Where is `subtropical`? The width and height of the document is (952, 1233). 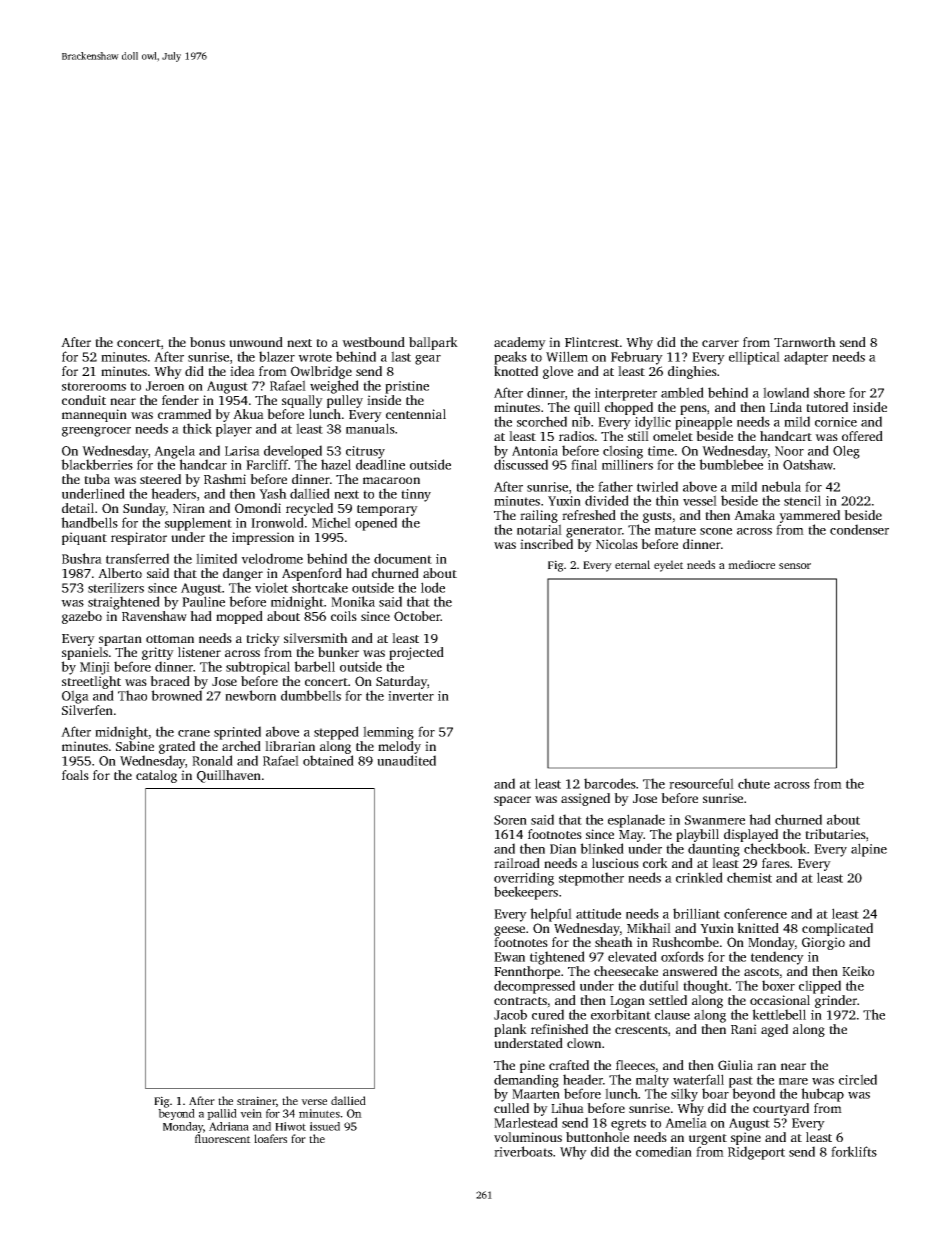 subtropical is located at coordinates (258, 668).
